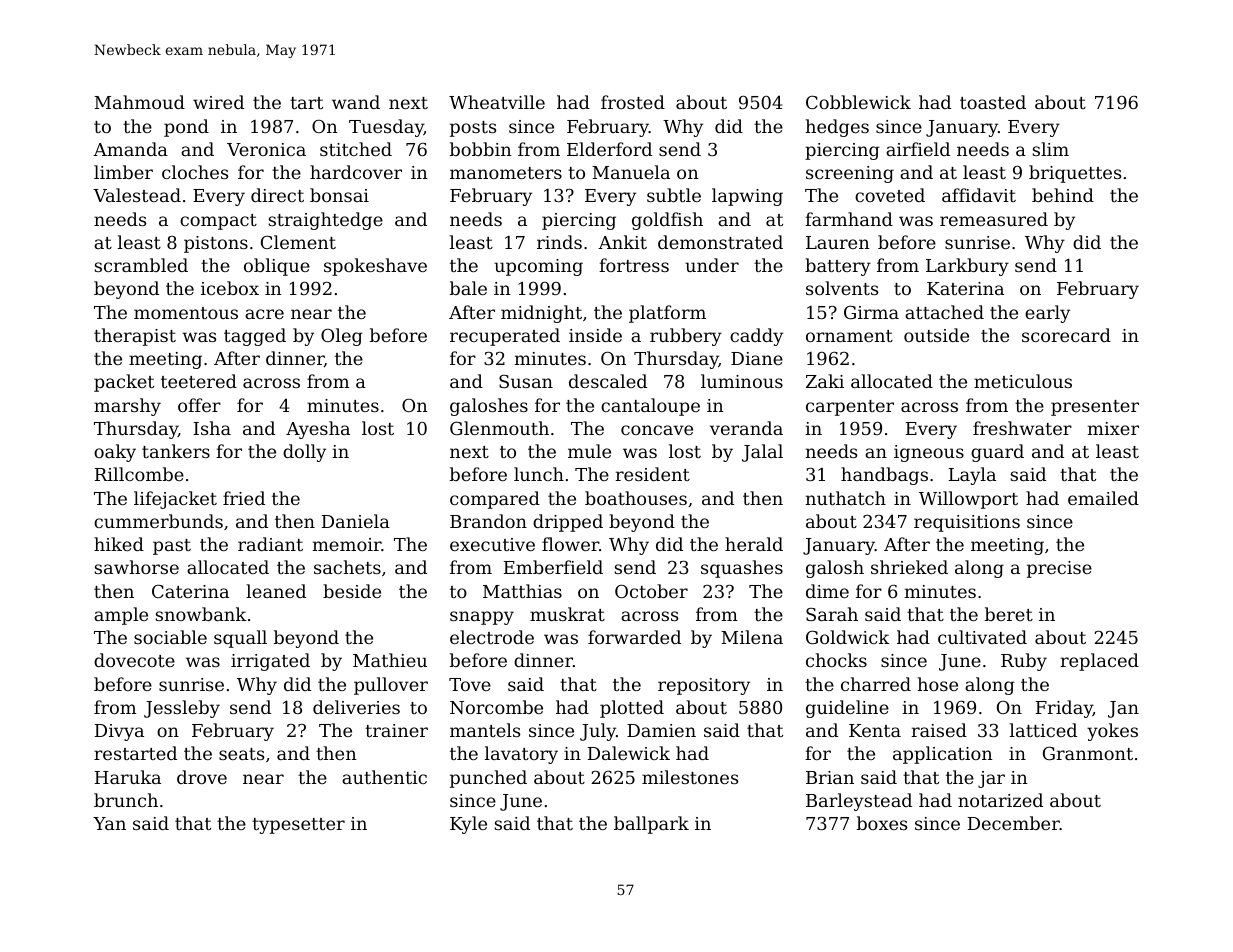 The width and height of the document is (1233, 952). What do you see at coordinates (651, 825) in the document?
I see `ballpark` at bounding box center [651, 825].
